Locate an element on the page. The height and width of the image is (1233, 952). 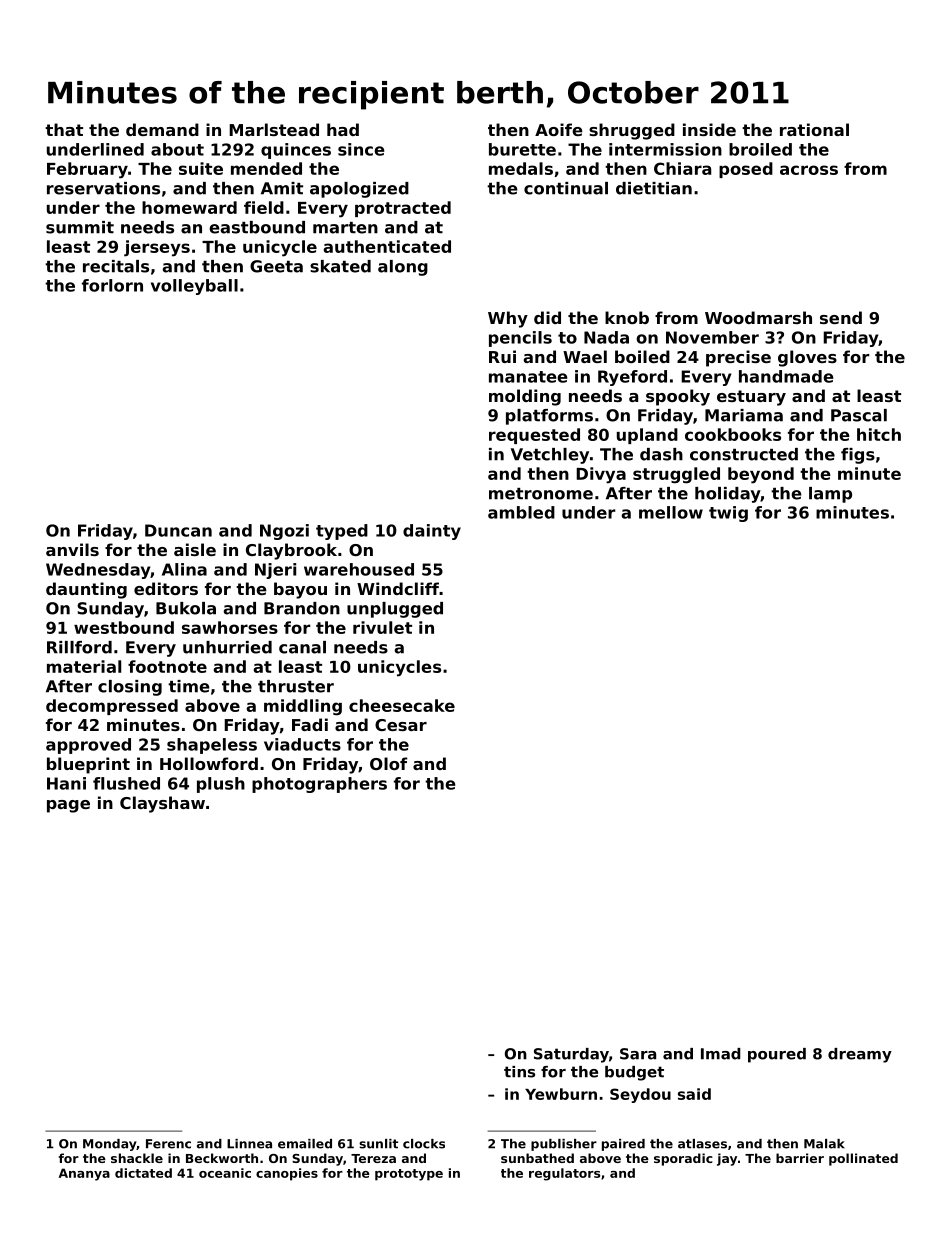
prototype is located at coordinates (409, 1175).
